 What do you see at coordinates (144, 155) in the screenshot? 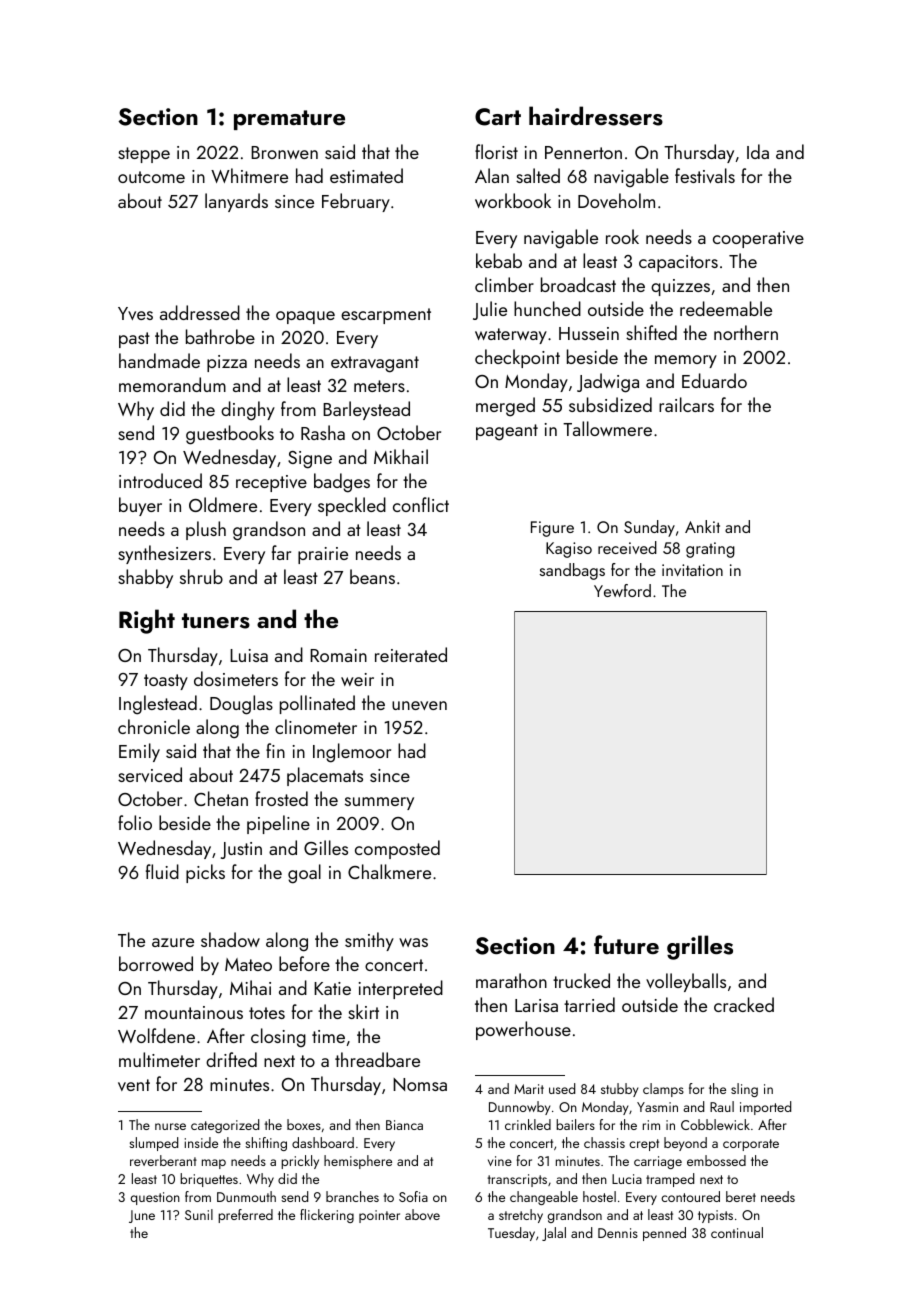
I see `steppe` at bounding box center [144, 155].
